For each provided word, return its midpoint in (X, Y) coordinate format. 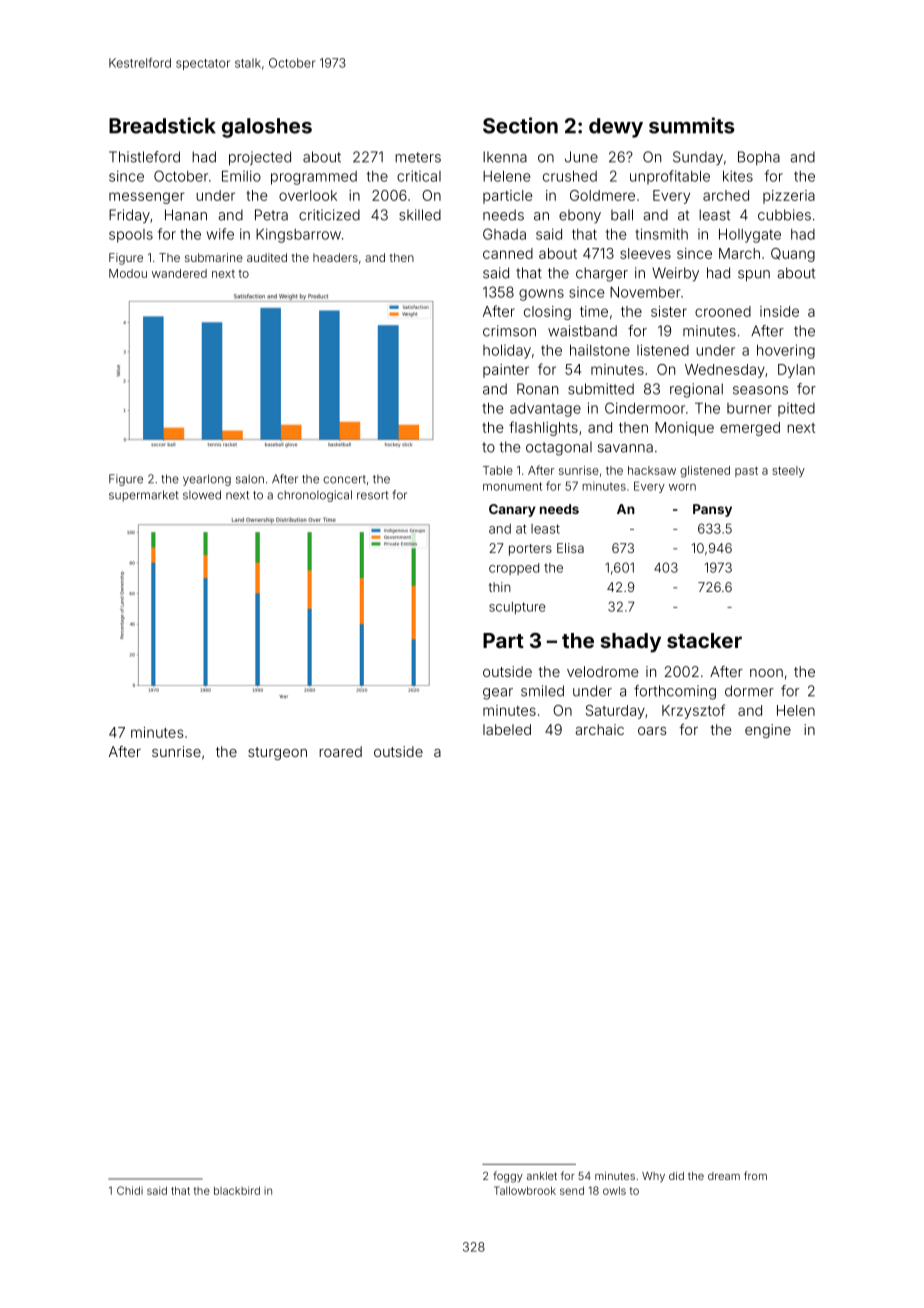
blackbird (237, 1190)
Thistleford (144, 157)
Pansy (712, 510)
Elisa (570, 548)
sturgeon (277, 753)
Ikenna (505, 157)
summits (692, 125)
